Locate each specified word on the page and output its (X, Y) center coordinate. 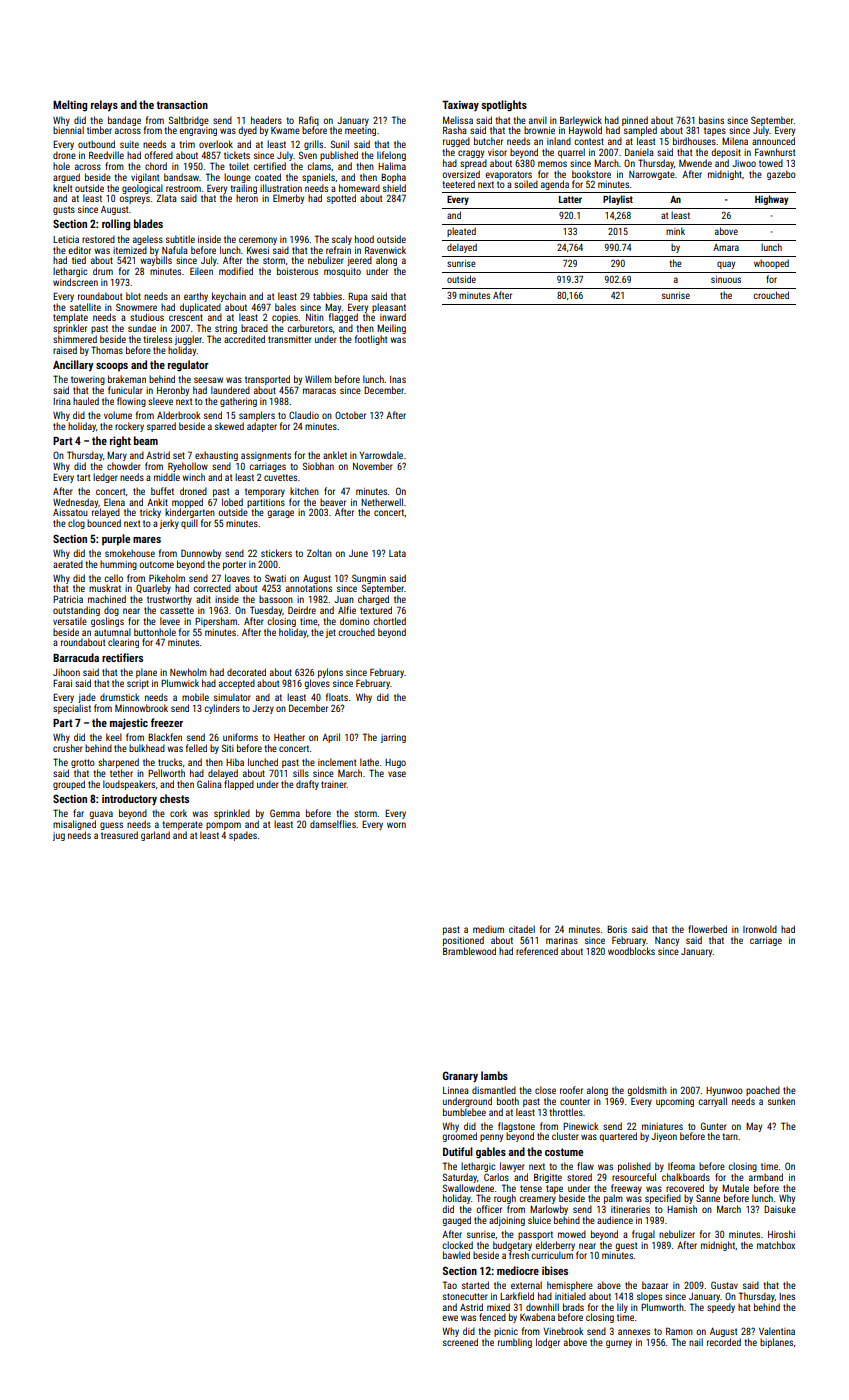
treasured (119, 835)
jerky (169, 524)
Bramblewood (469, 951)
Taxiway (460, 105)
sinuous (726, 279)
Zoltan (319, 553)
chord (156, 166)
